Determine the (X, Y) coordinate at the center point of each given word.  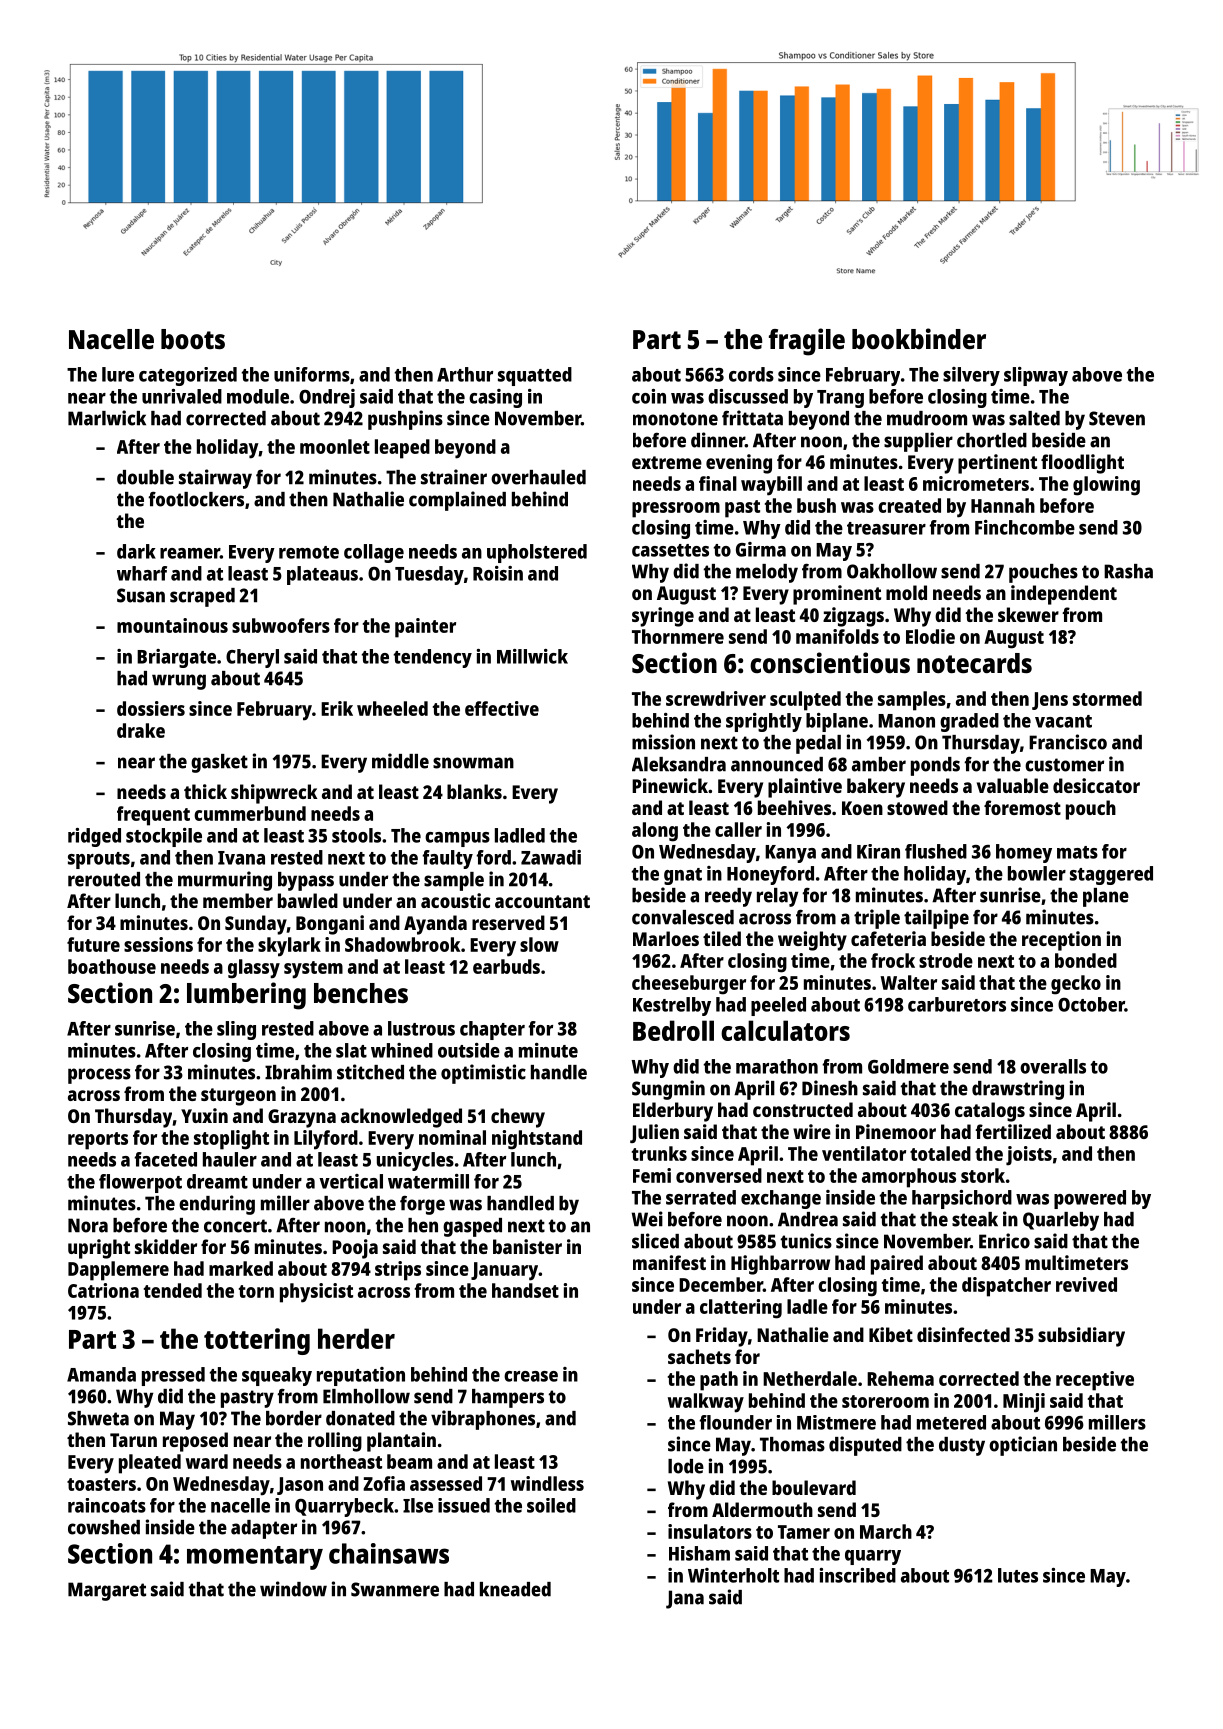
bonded (1086, 960)
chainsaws (389, 1553)
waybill (771, 486)
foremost (1022, 807)
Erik (337, 708)
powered (1090, 1199)
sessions (158, 944)
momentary (255, 1558)
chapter (492, 1030)
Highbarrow (780, 1265)
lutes (1018, 1575)
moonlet (335, 446)
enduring (217, 1205)
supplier (918, 442)
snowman (473, 763)
